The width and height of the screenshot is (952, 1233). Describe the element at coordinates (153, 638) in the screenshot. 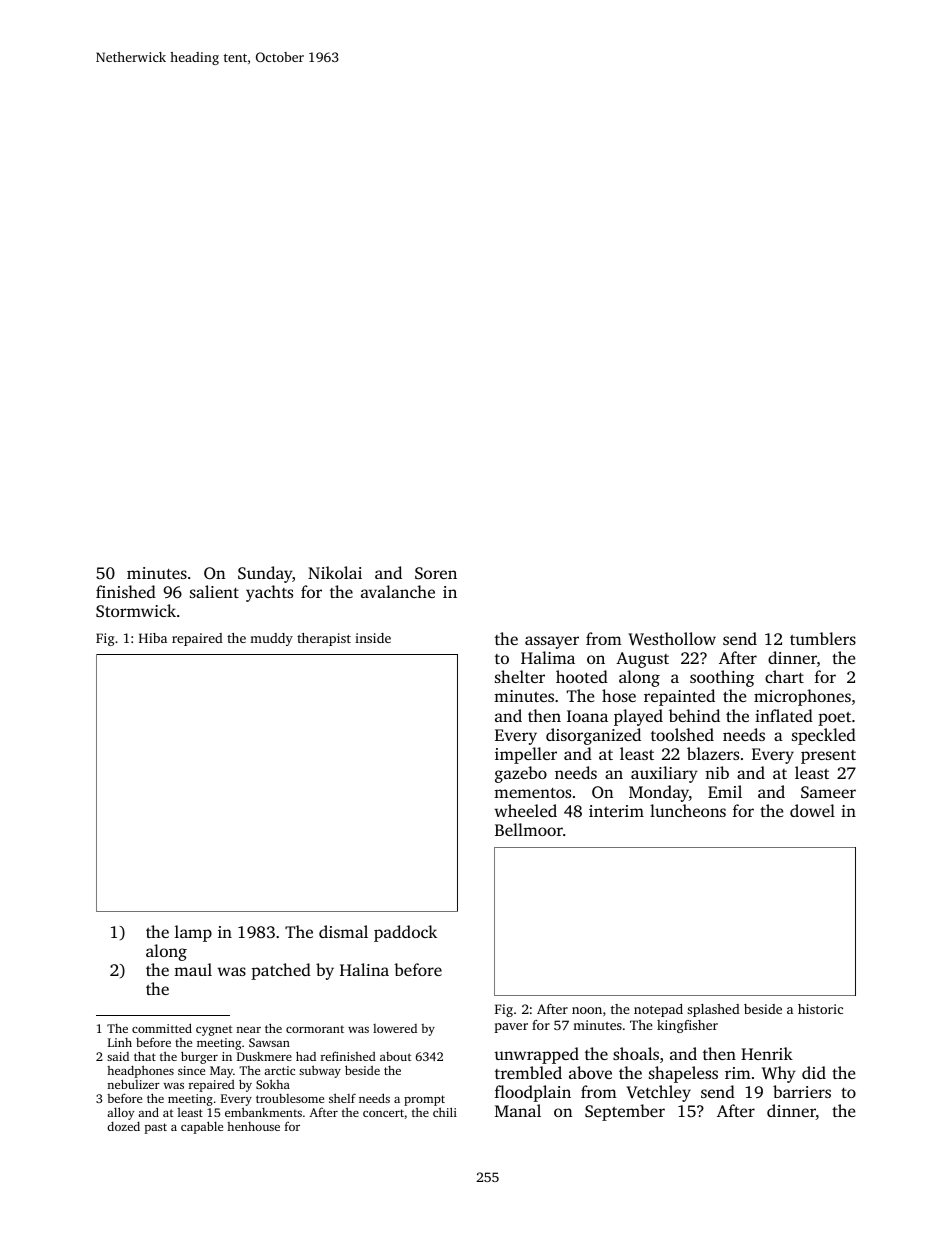

I see `Hiba` at that location.
